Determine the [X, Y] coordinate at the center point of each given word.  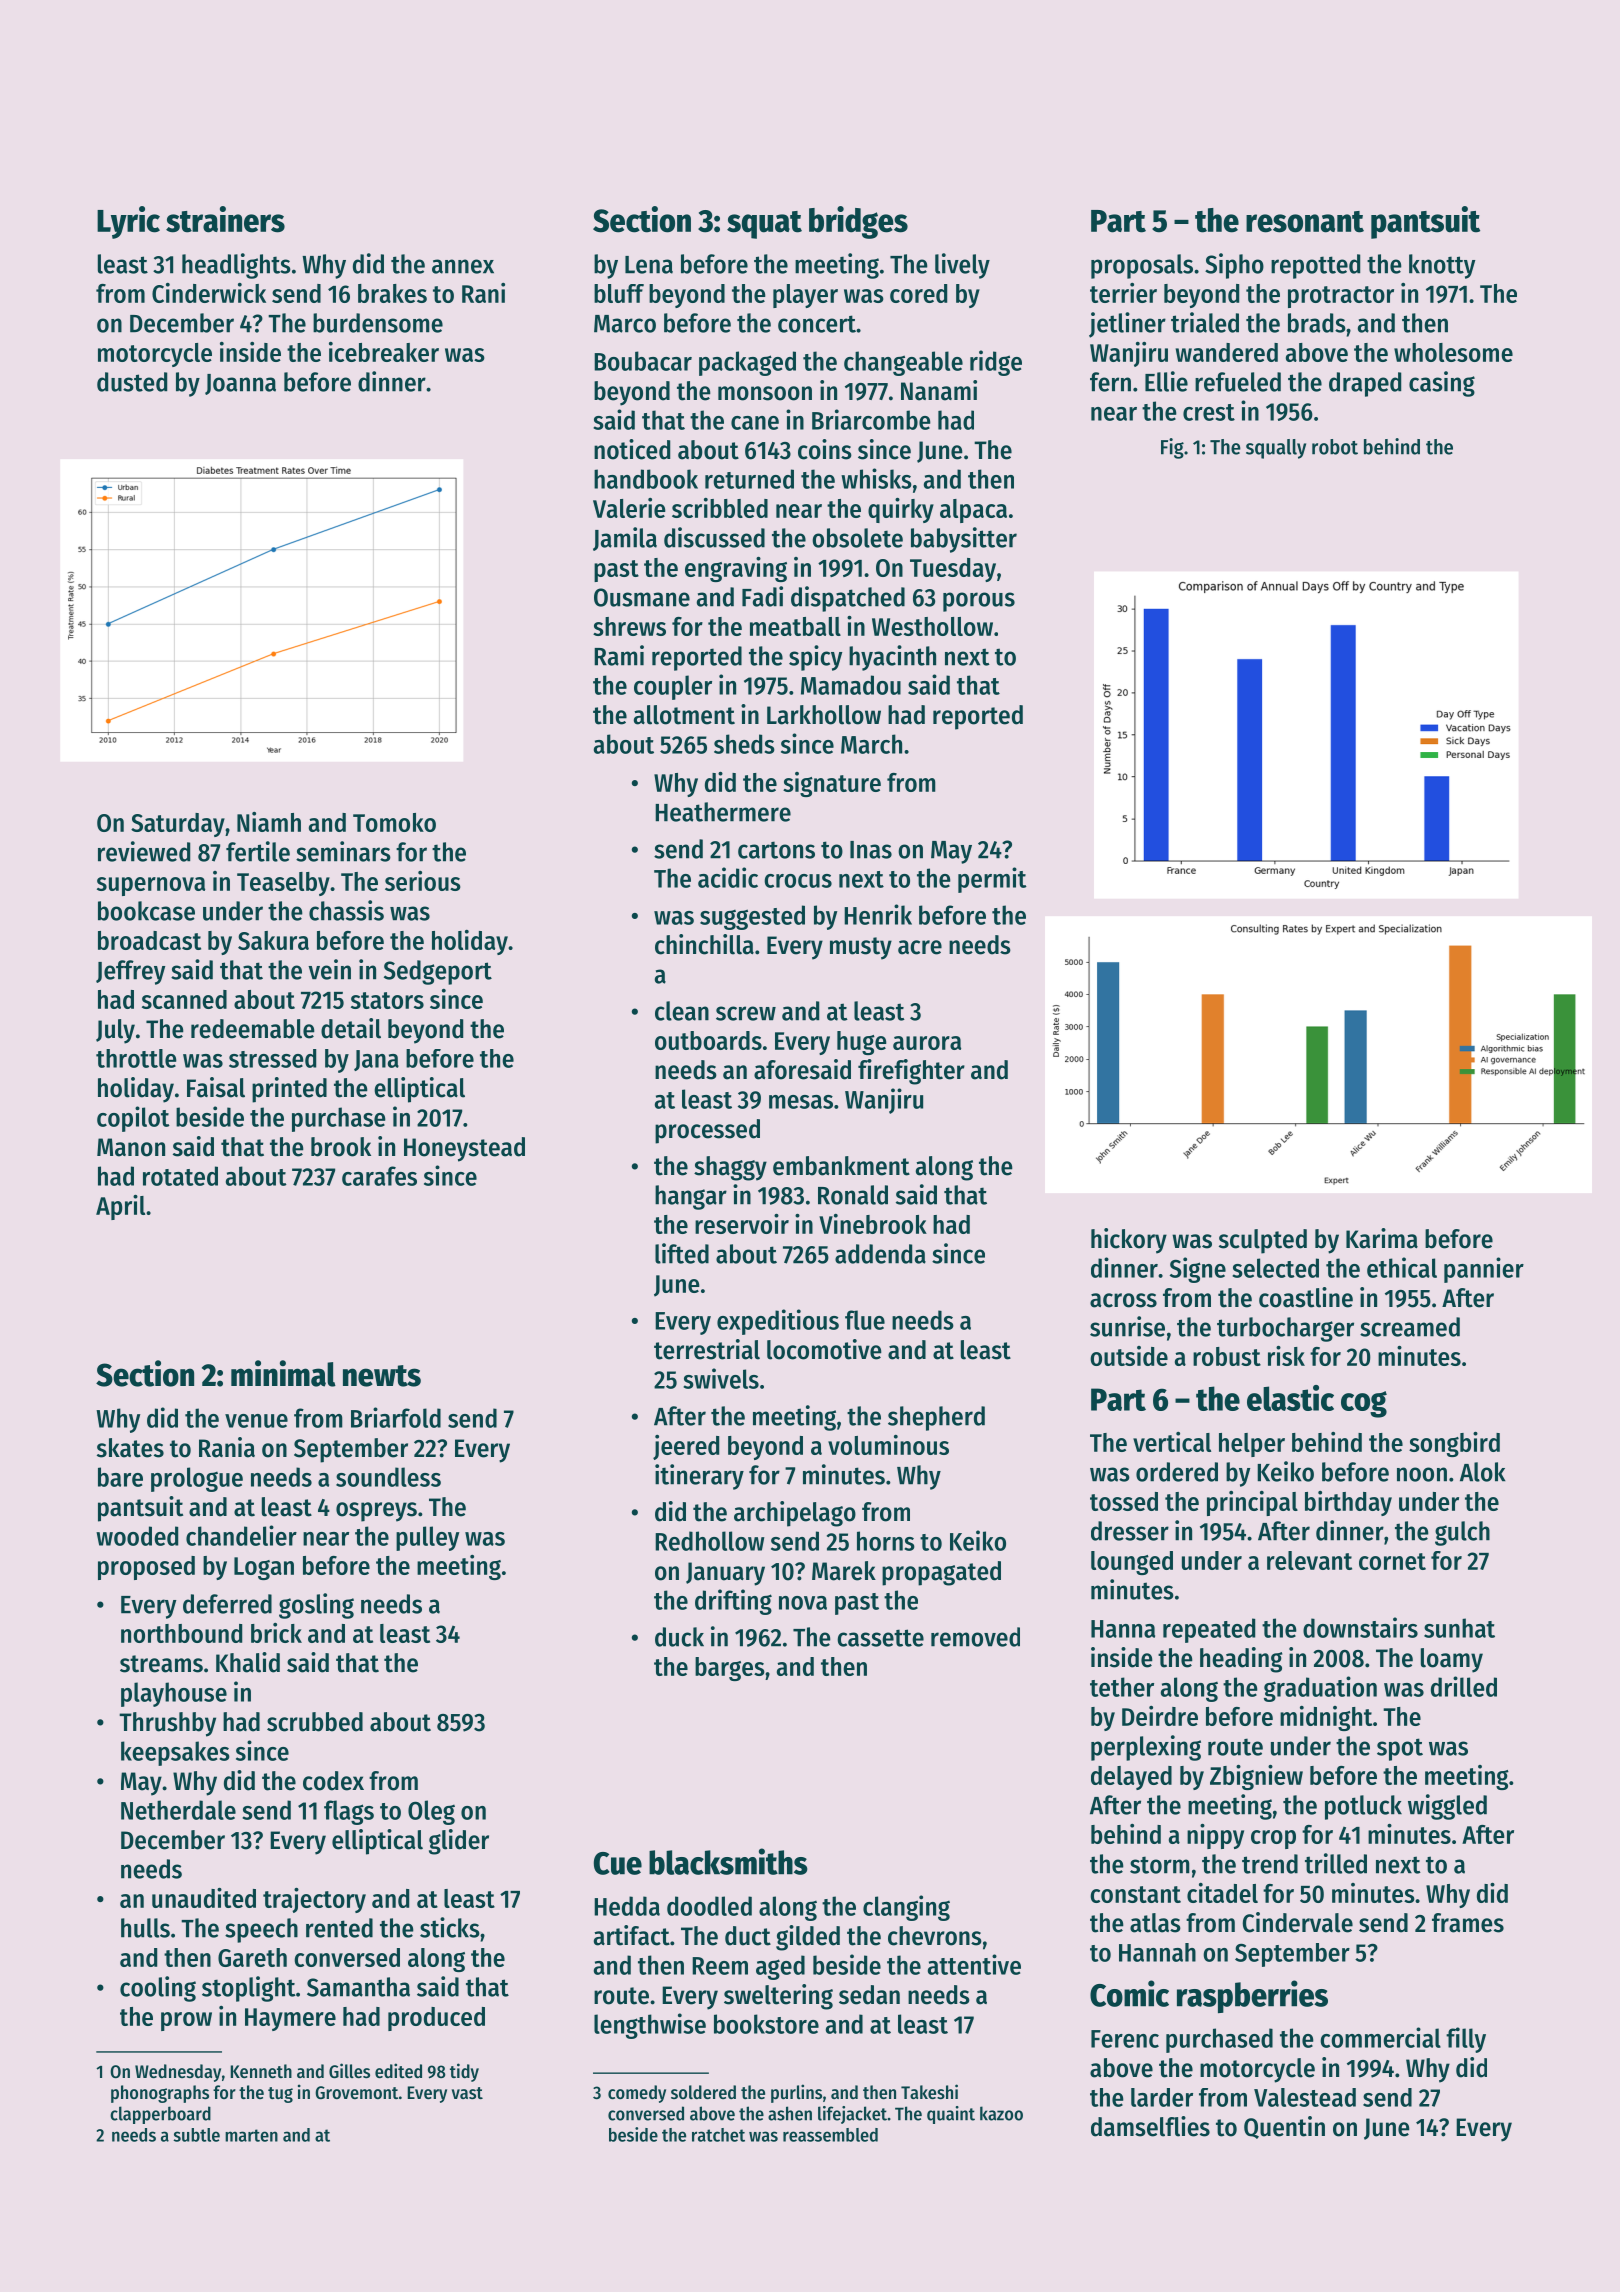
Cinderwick [209, 293]
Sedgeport [438, 972]
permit [992, 880]
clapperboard [160, 2115]
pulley [427, 1538]
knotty [1442, 266]
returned [749, 479]
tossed [1124, 1501]
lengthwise [650, 2026]
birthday [1348, 1503]
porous [979, 602]
